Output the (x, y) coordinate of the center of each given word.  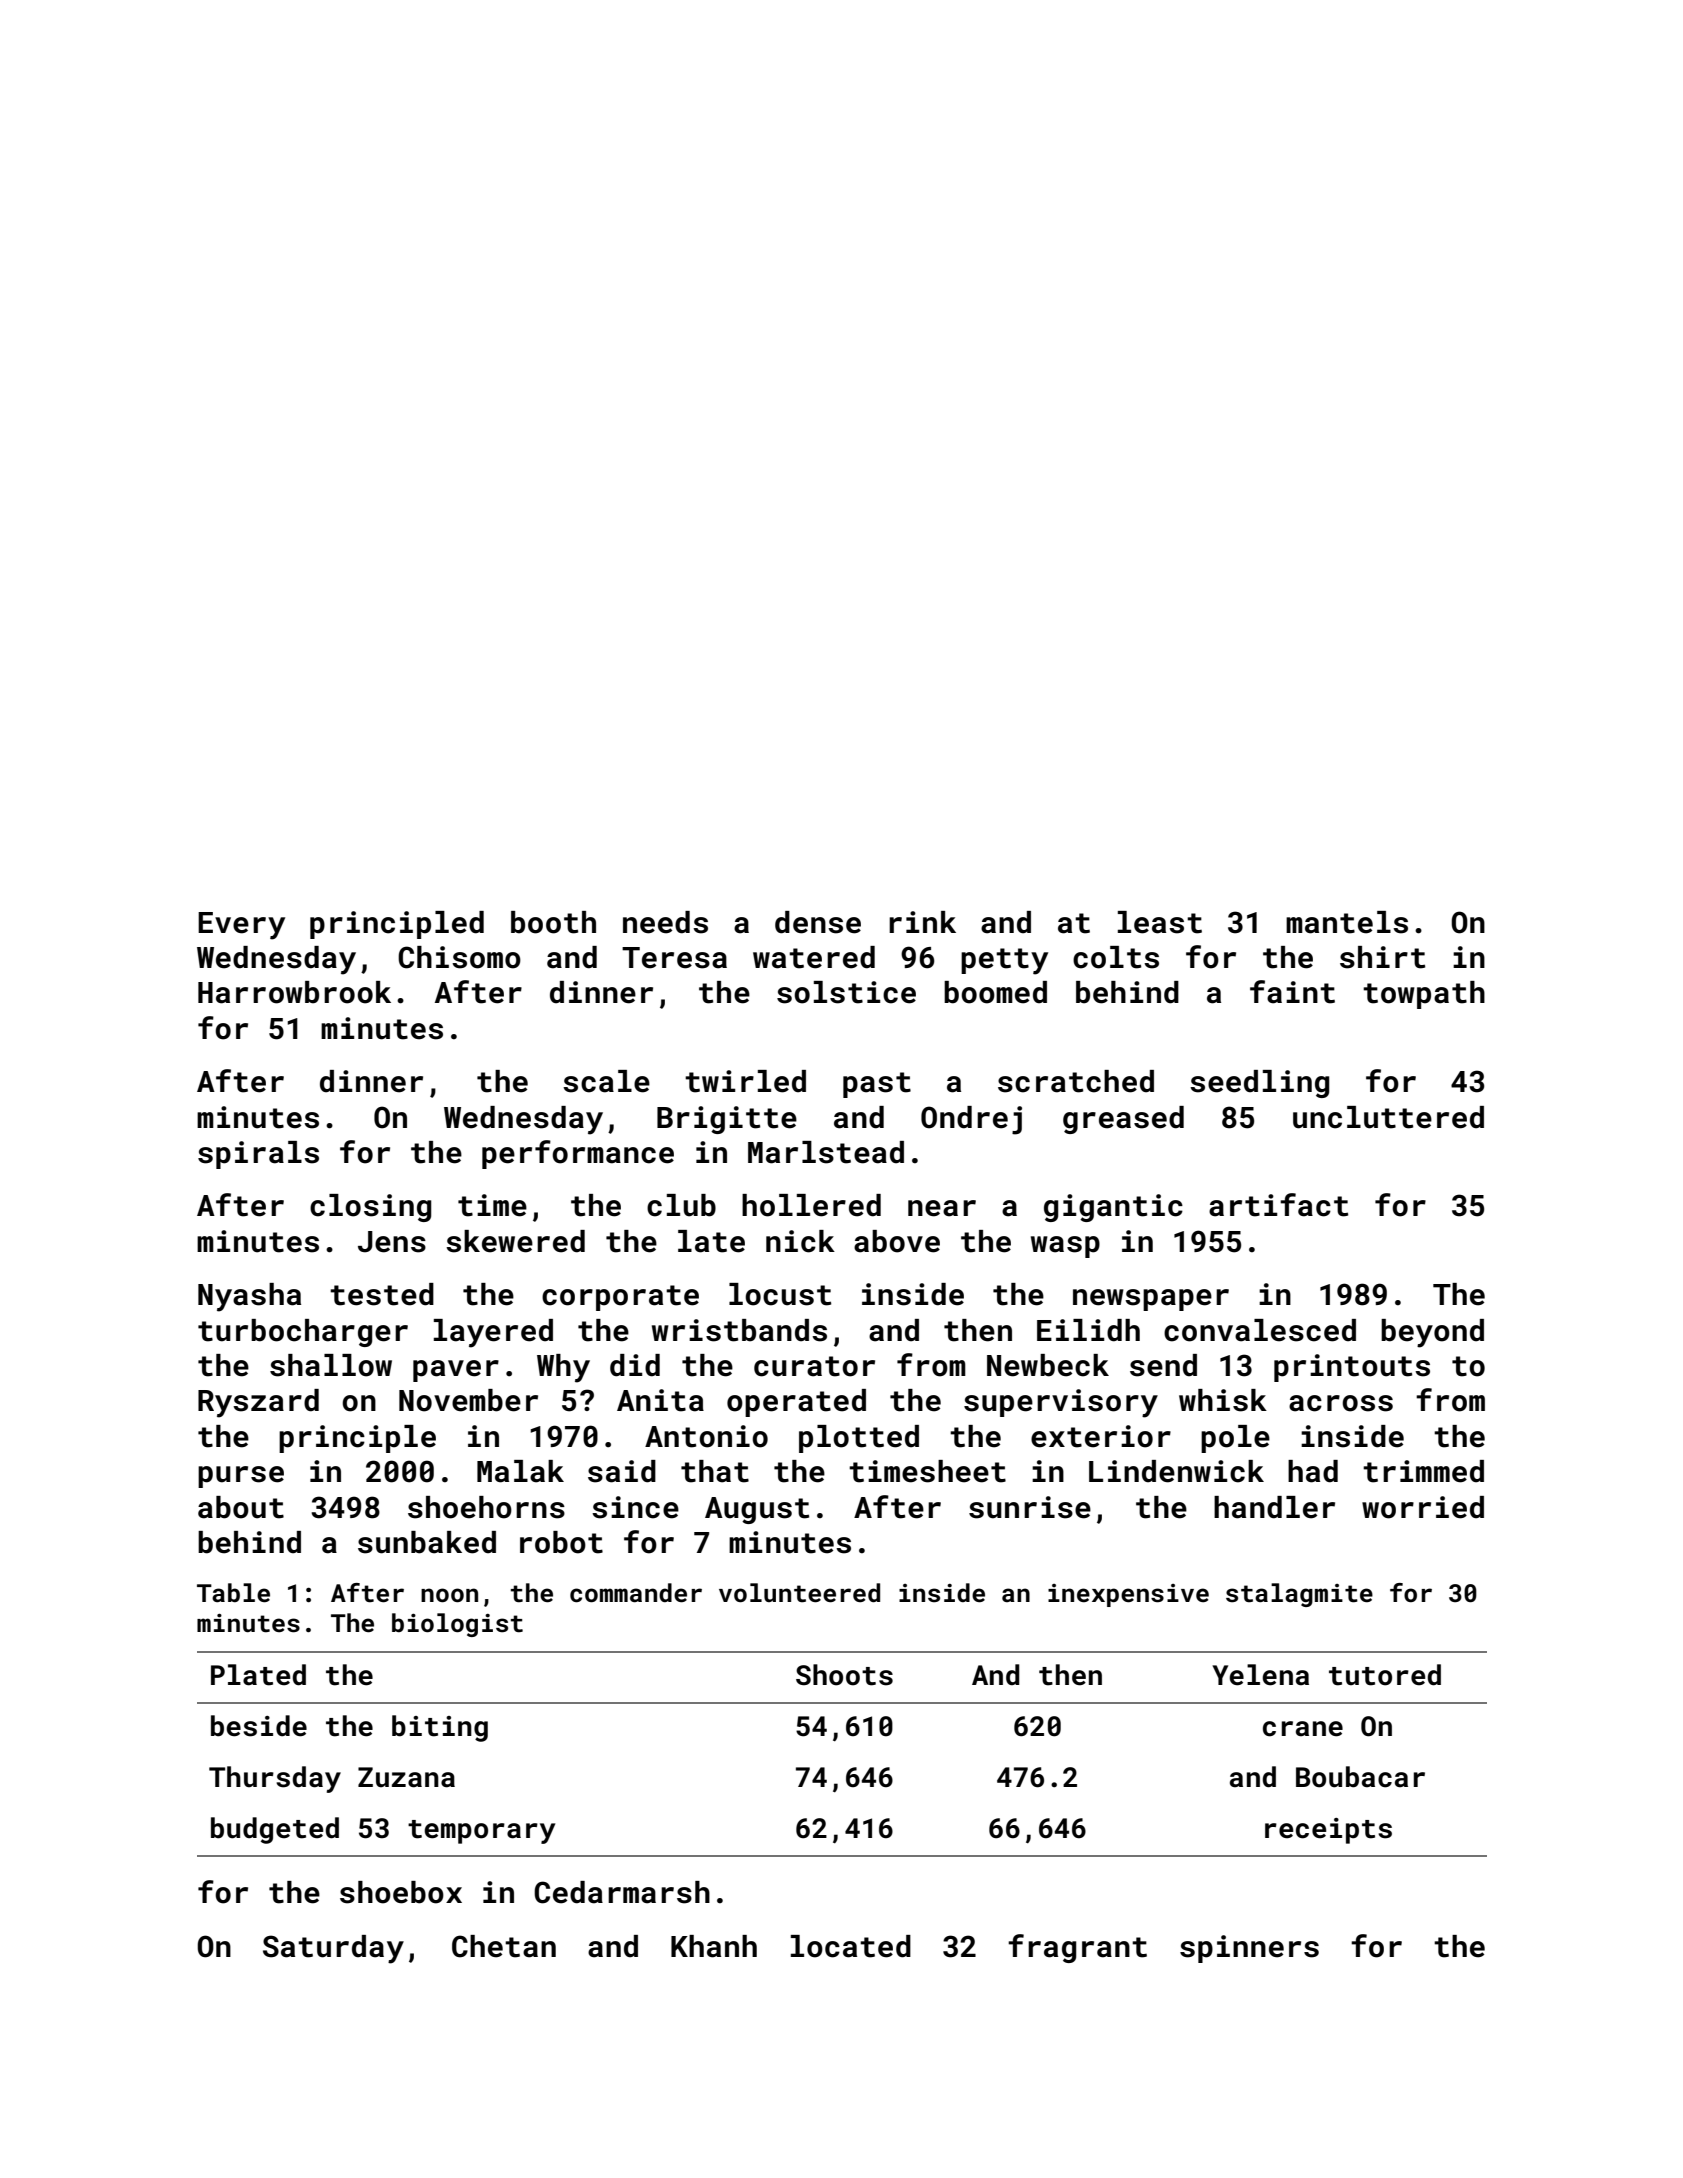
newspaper (1151, 1300)
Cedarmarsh (622, 1892)
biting (440, 1728)
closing (370, 1208)
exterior (1101, 1436)
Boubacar (1360, 1777)
